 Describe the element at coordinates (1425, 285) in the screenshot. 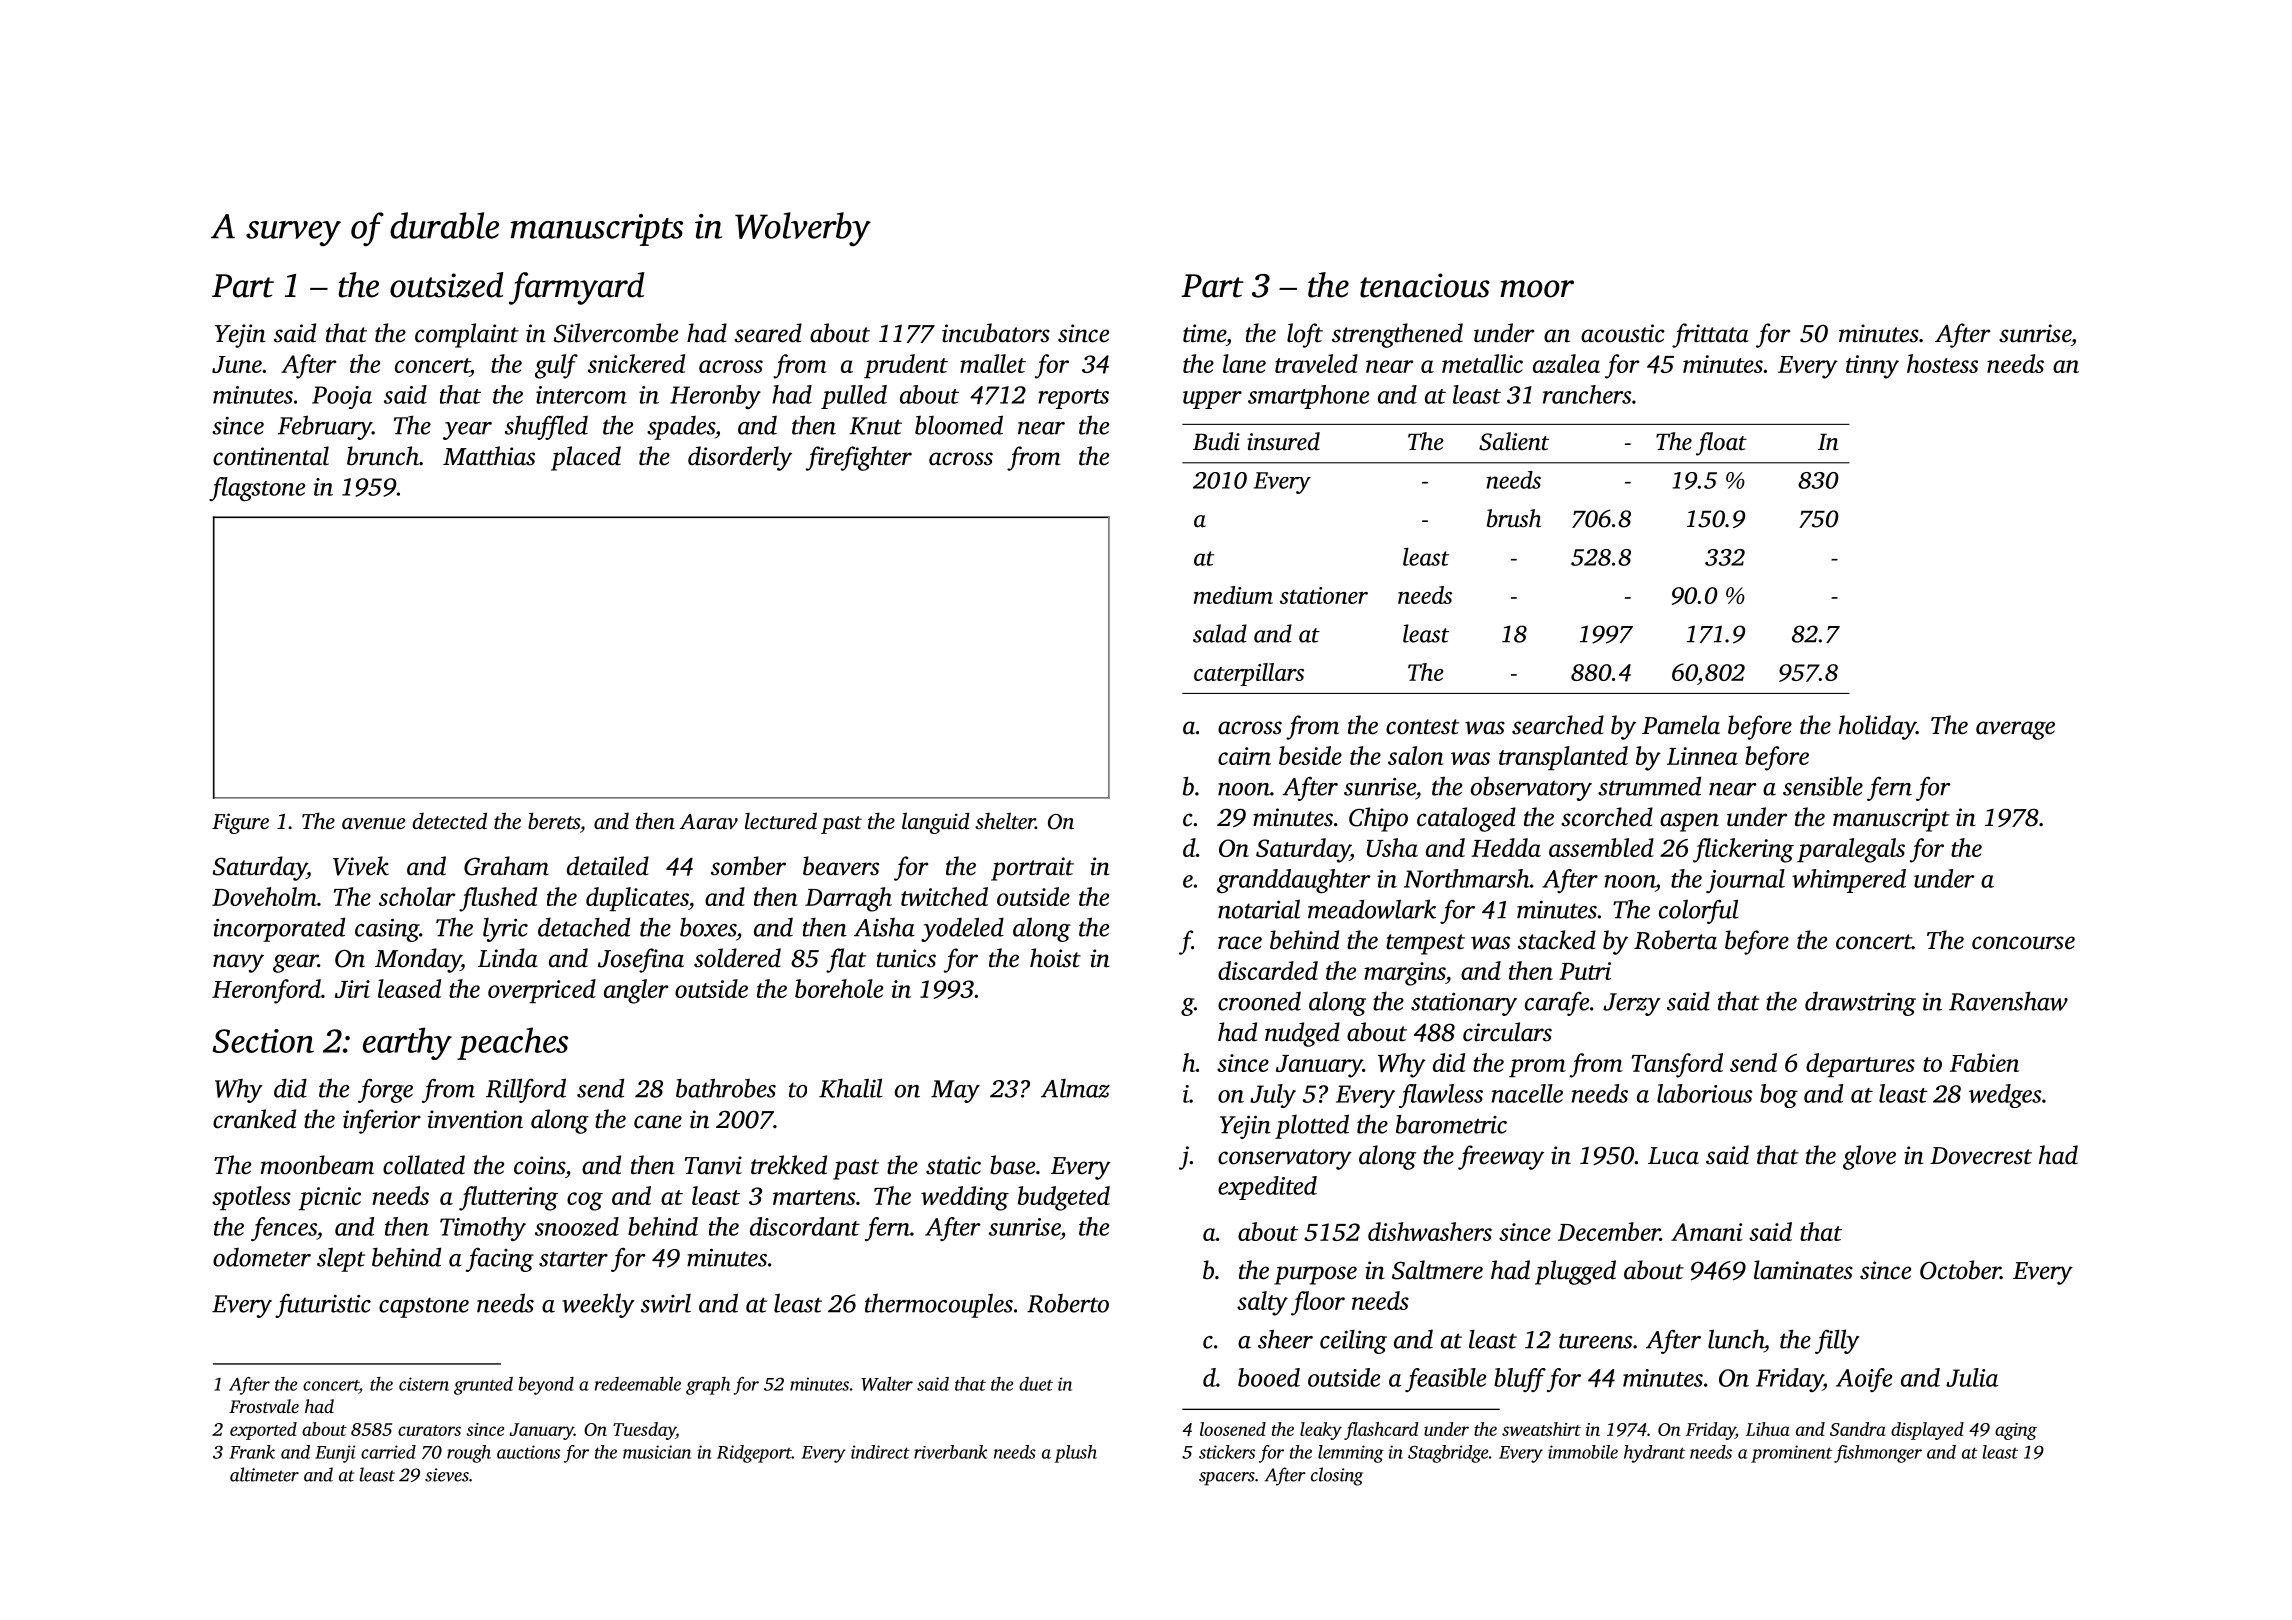

I see `tenacious` at that location.
